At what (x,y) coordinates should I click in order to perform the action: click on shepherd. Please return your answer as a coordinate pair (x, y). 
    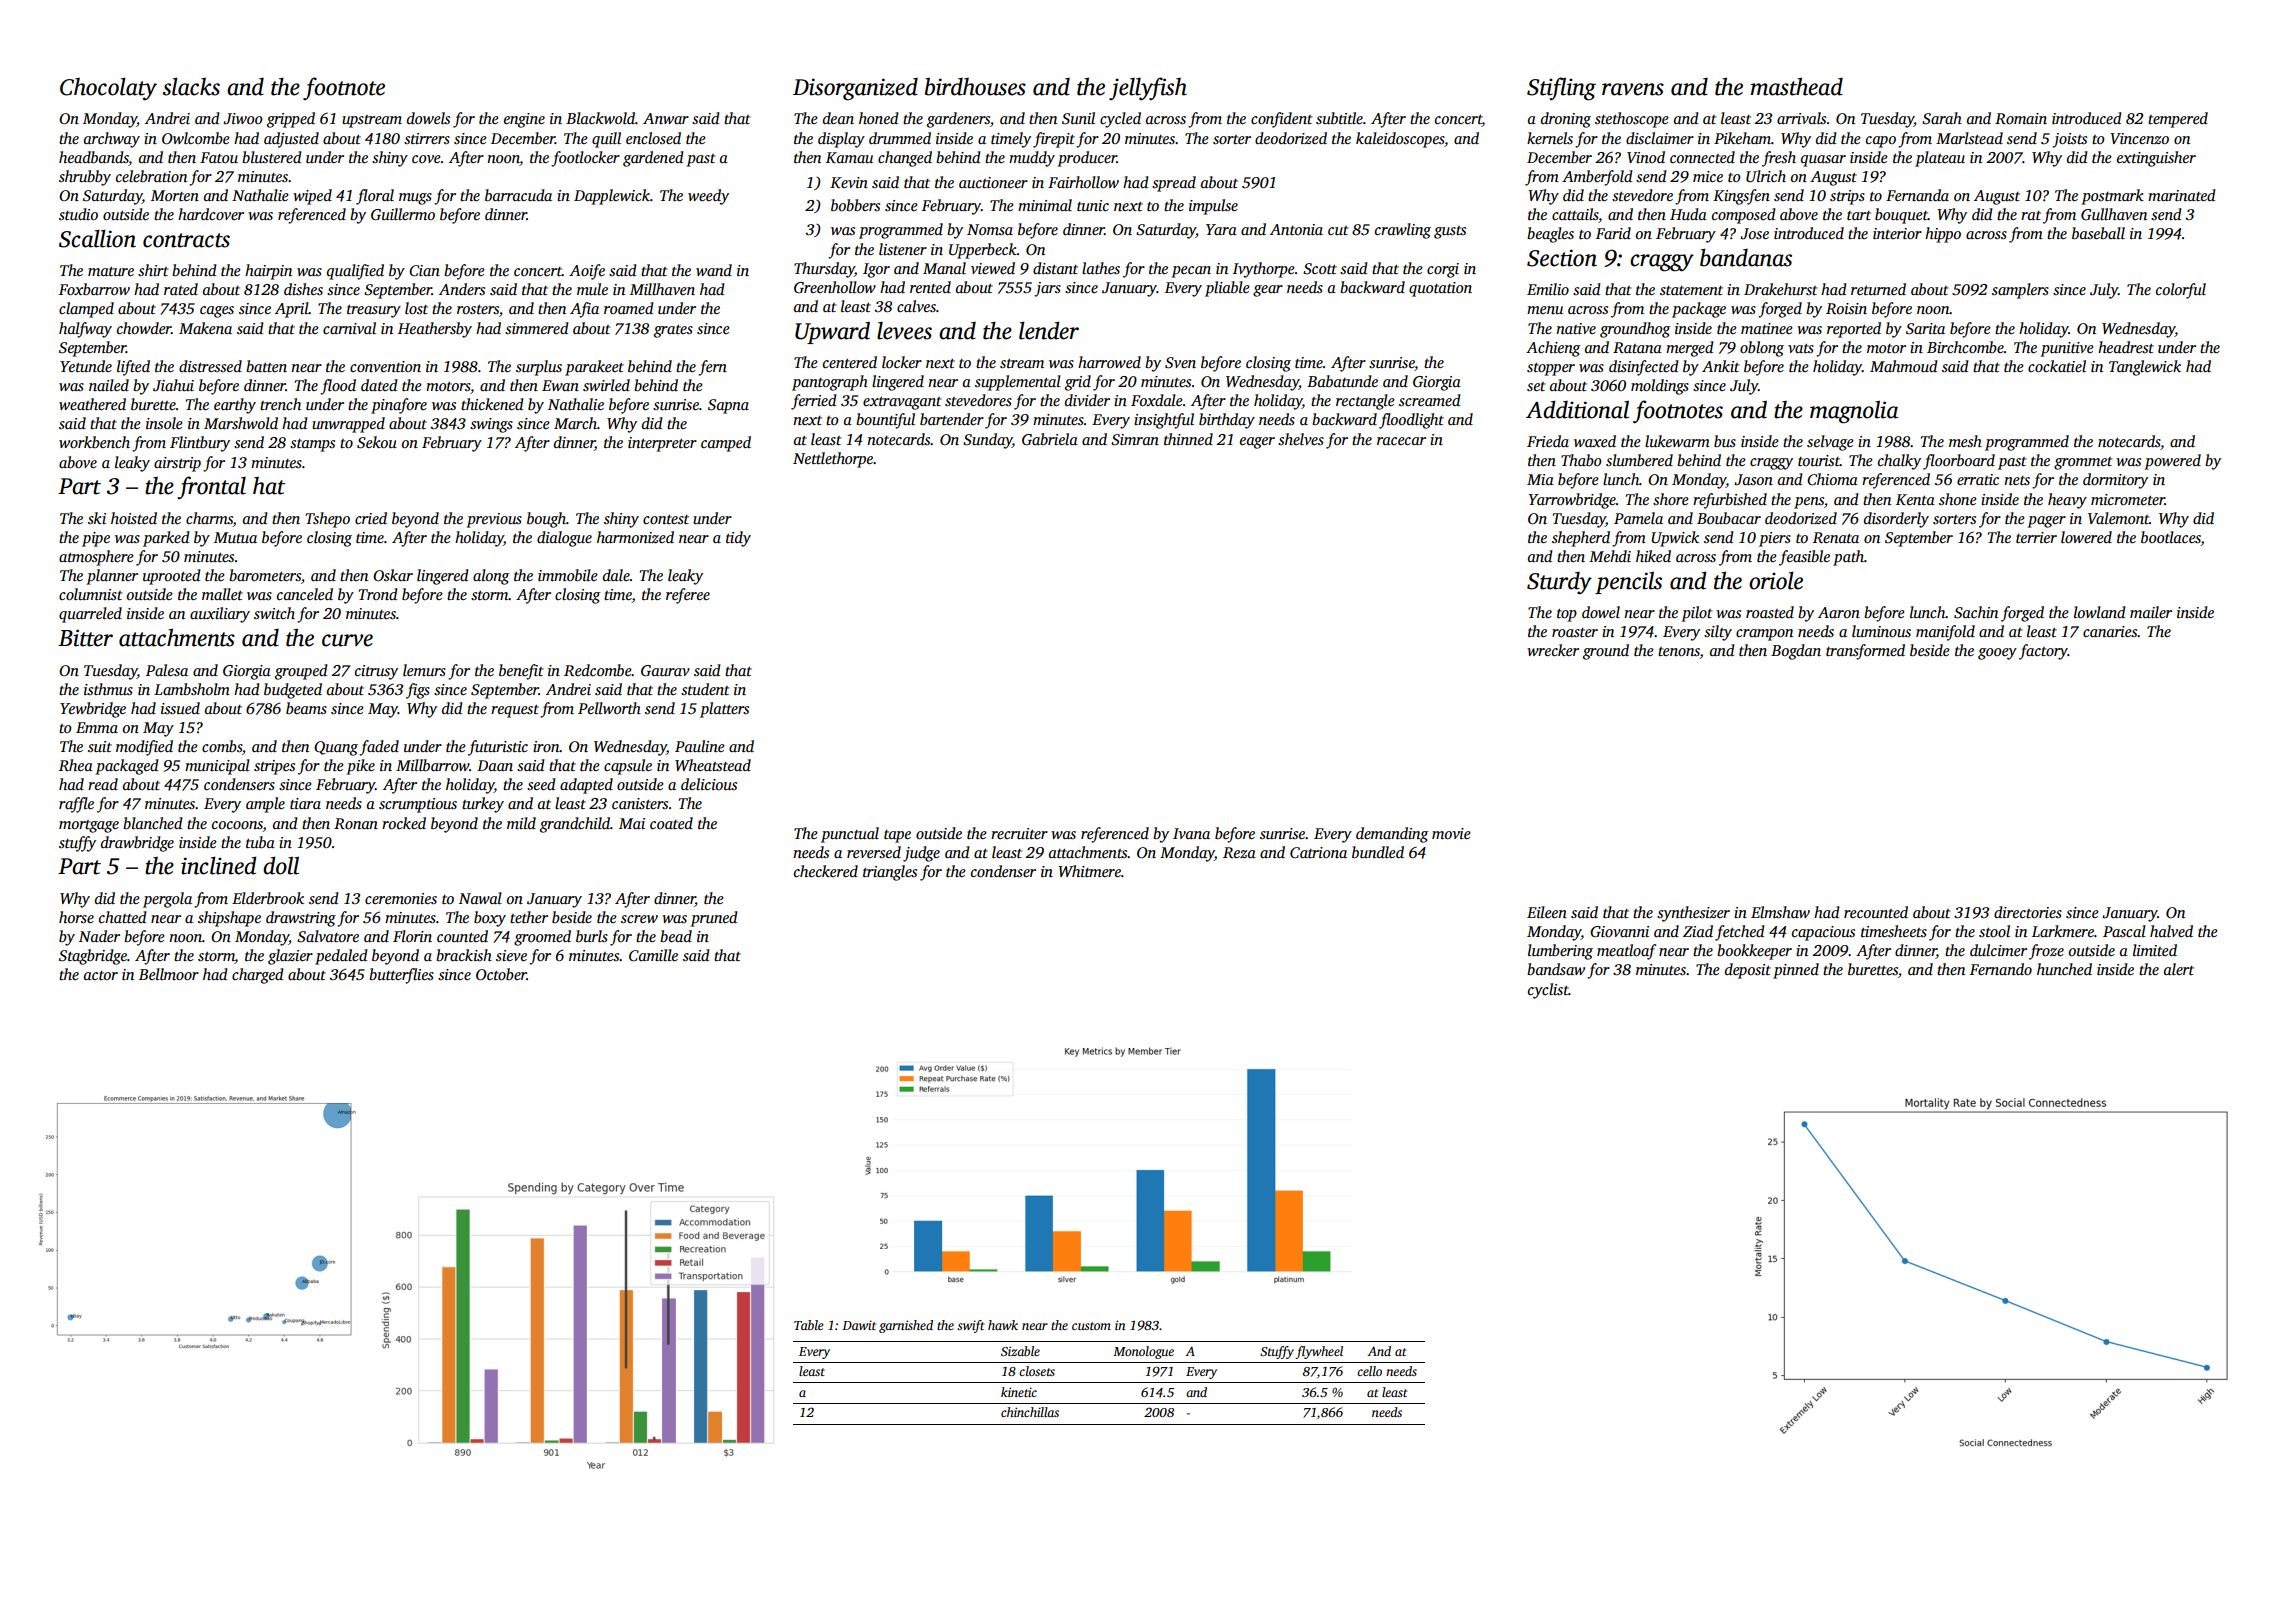
    Looking at the image, I should click on (1581, 539).
